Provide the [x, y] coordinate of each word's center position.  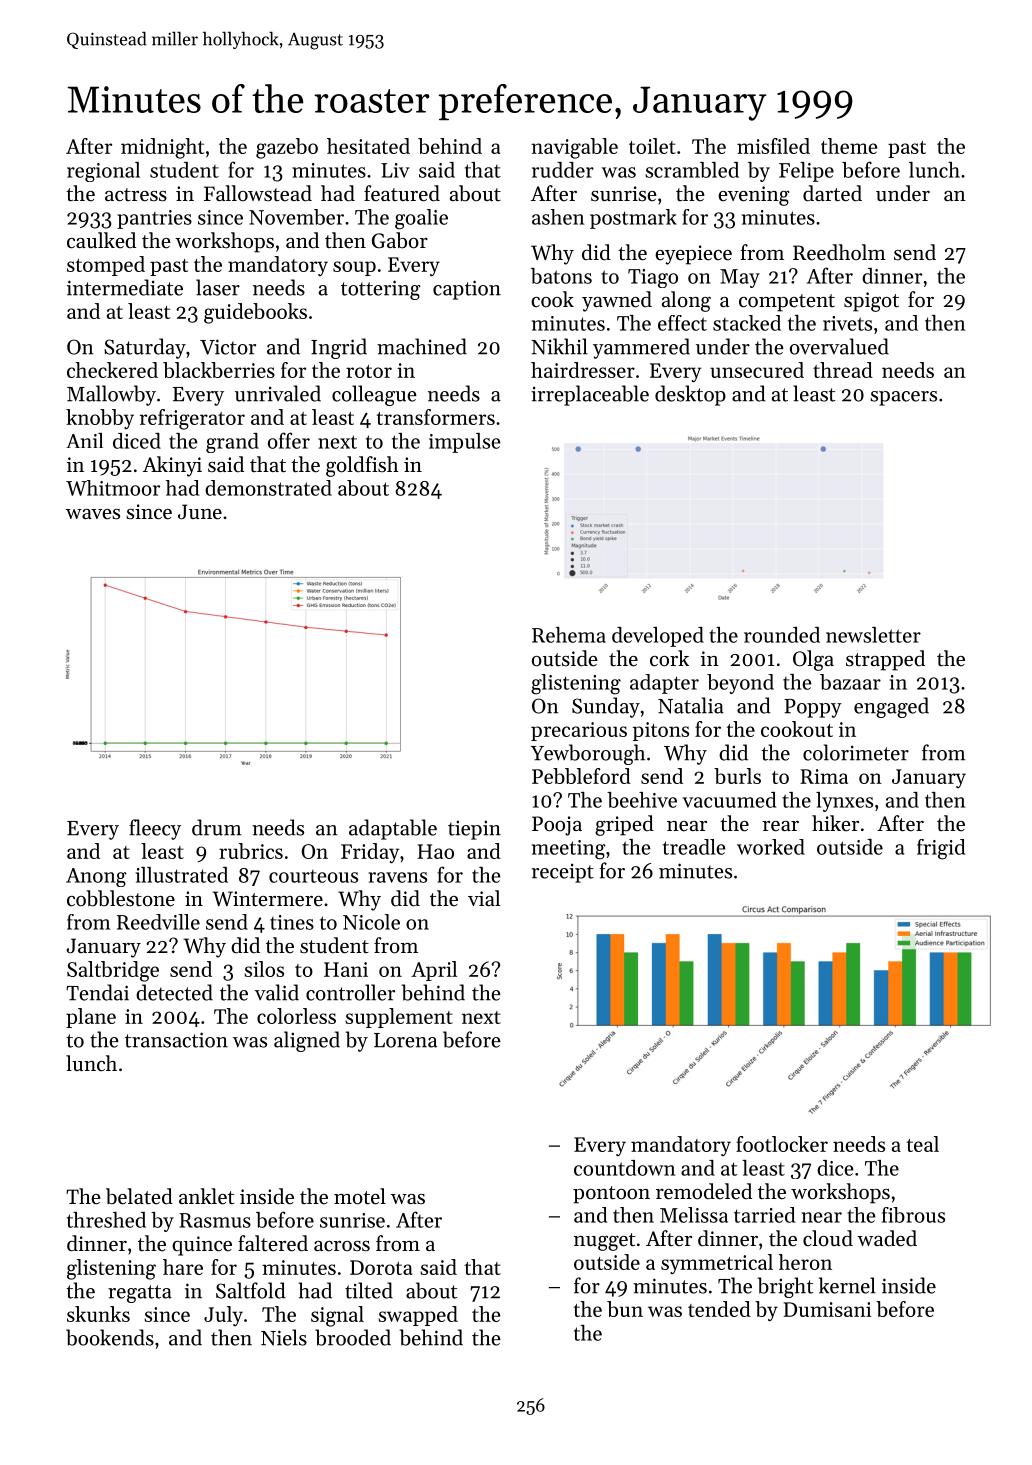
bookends [110, 1337]
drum [216, 827]
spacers [903, 398]
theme [849, 146]
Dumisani [827, 1309]
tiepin [474, 830]
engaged [891, 707]
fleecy [155, 829]
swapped [418, 1316]
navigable [574, 148]
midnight [162, 148]
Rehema [569, 635]
